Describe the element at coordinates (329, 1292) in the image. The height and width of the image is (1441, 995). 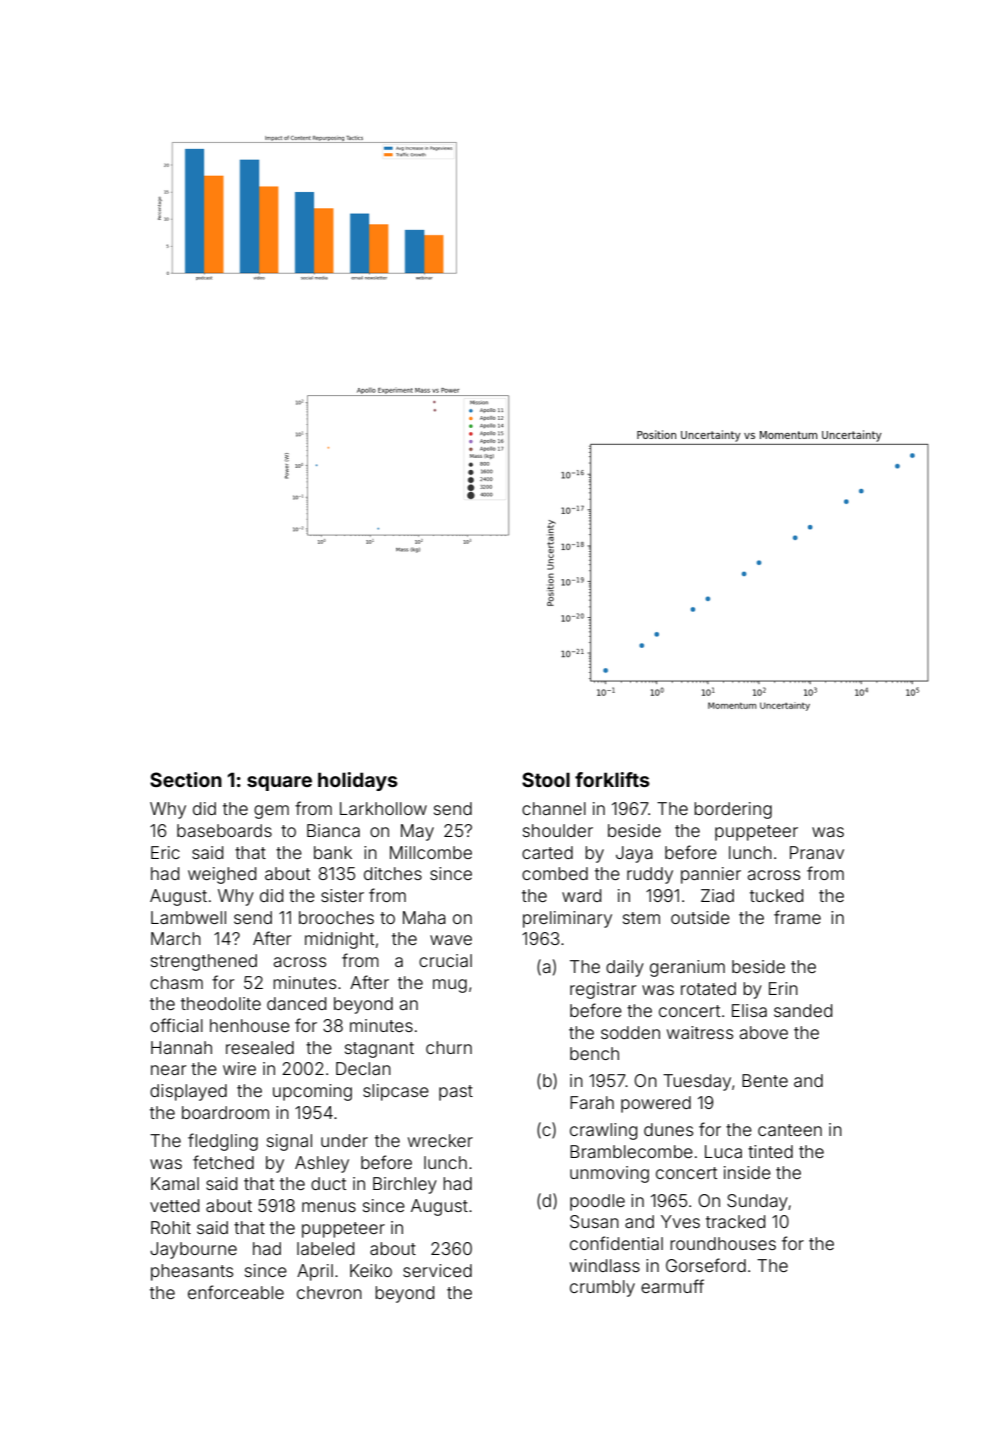
I see `chevron` at that location.
